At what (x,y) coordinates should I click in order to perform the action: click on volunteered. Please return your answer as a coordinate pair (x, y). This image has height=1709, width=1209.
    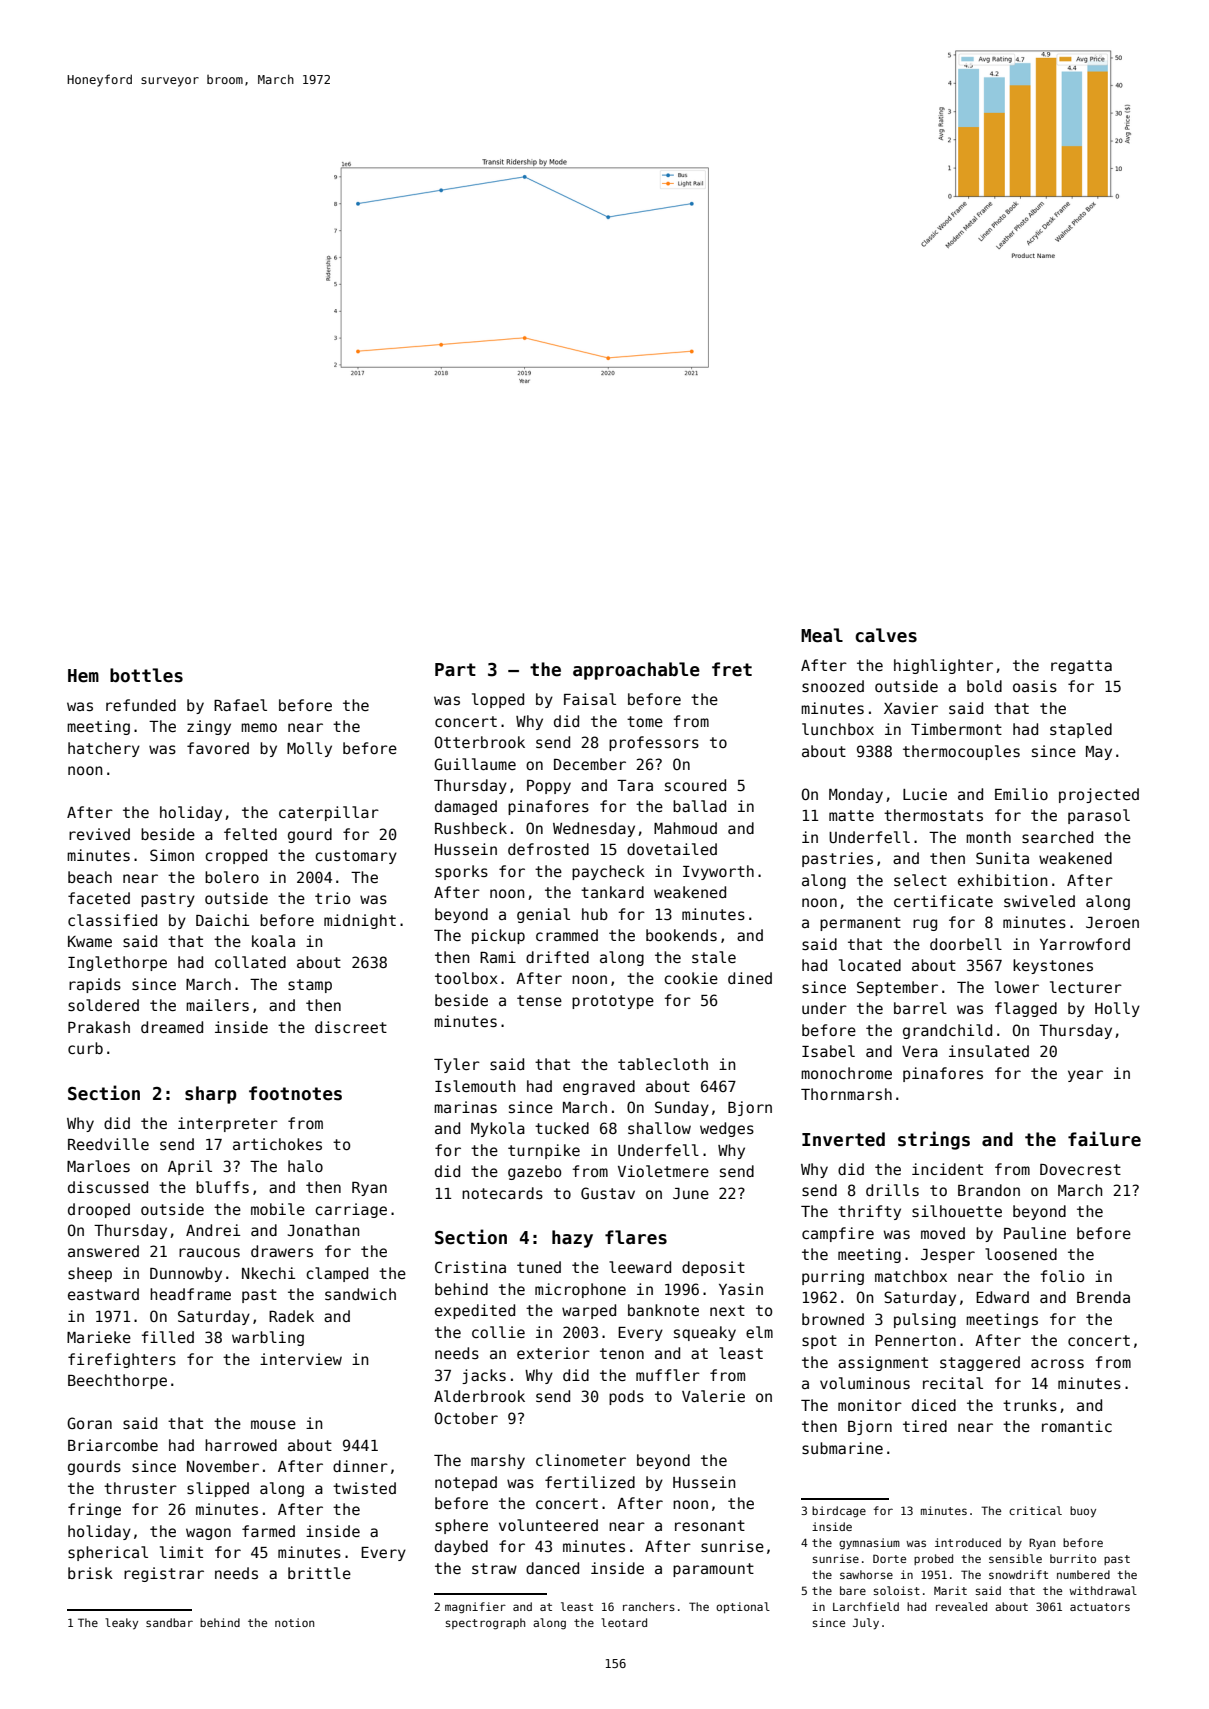
    Looking at the image, I should click on (548, 1525).
